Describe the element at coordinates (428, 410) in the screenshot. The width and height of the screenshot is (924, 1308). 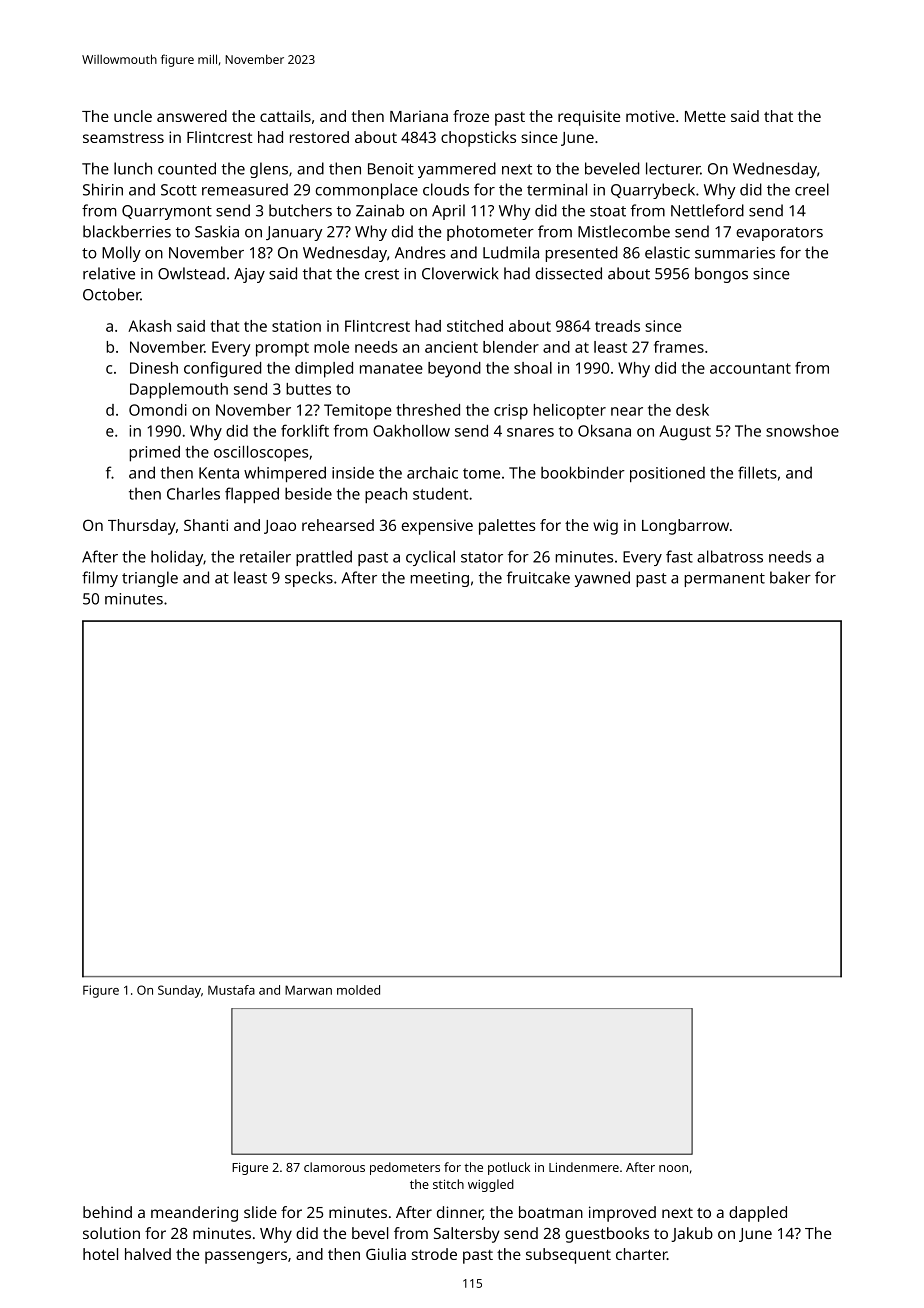
I see `threshed` at that location.
